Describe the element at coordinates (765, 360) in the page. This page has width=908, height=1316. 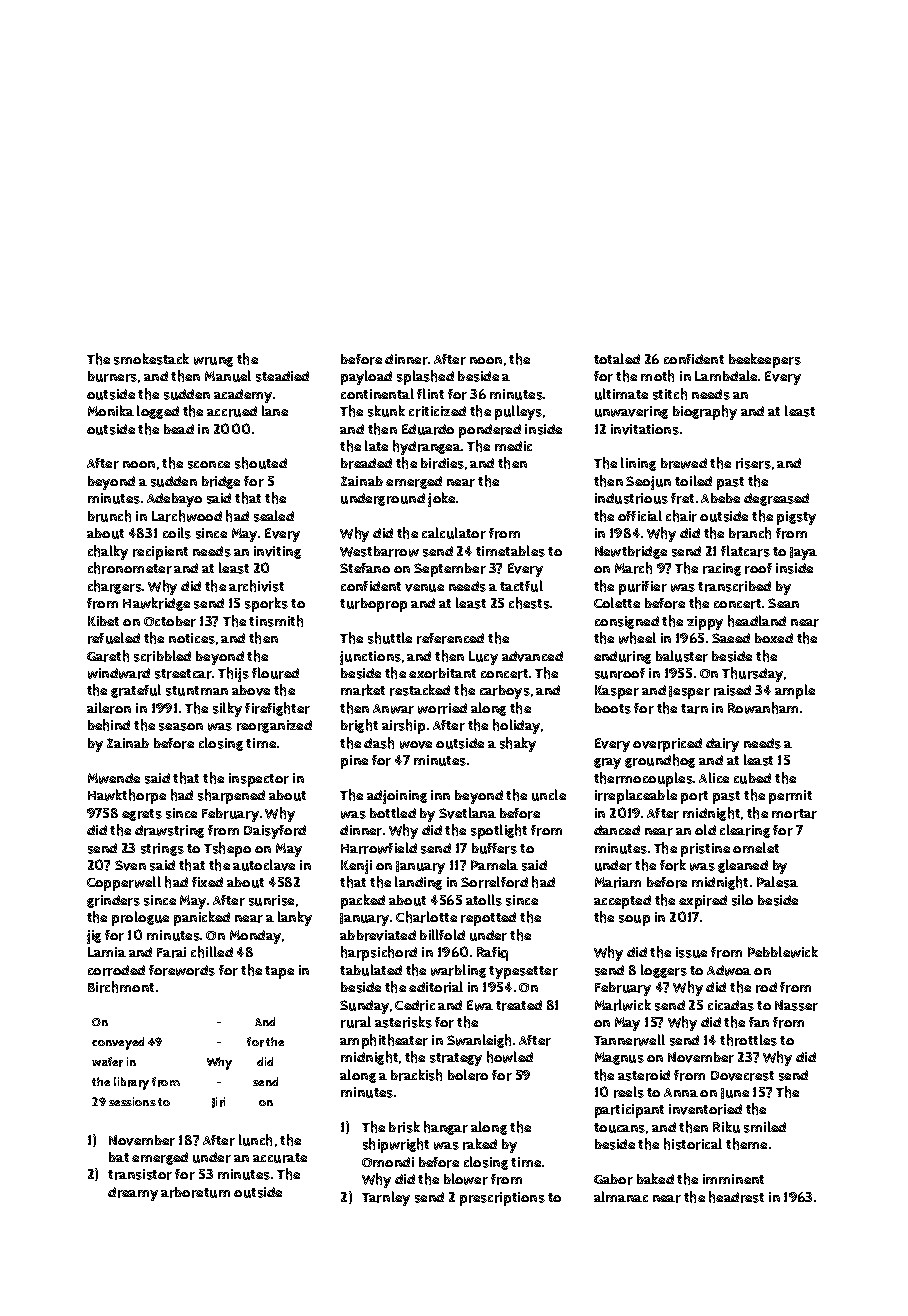
I see `beekeepers` at that location.
